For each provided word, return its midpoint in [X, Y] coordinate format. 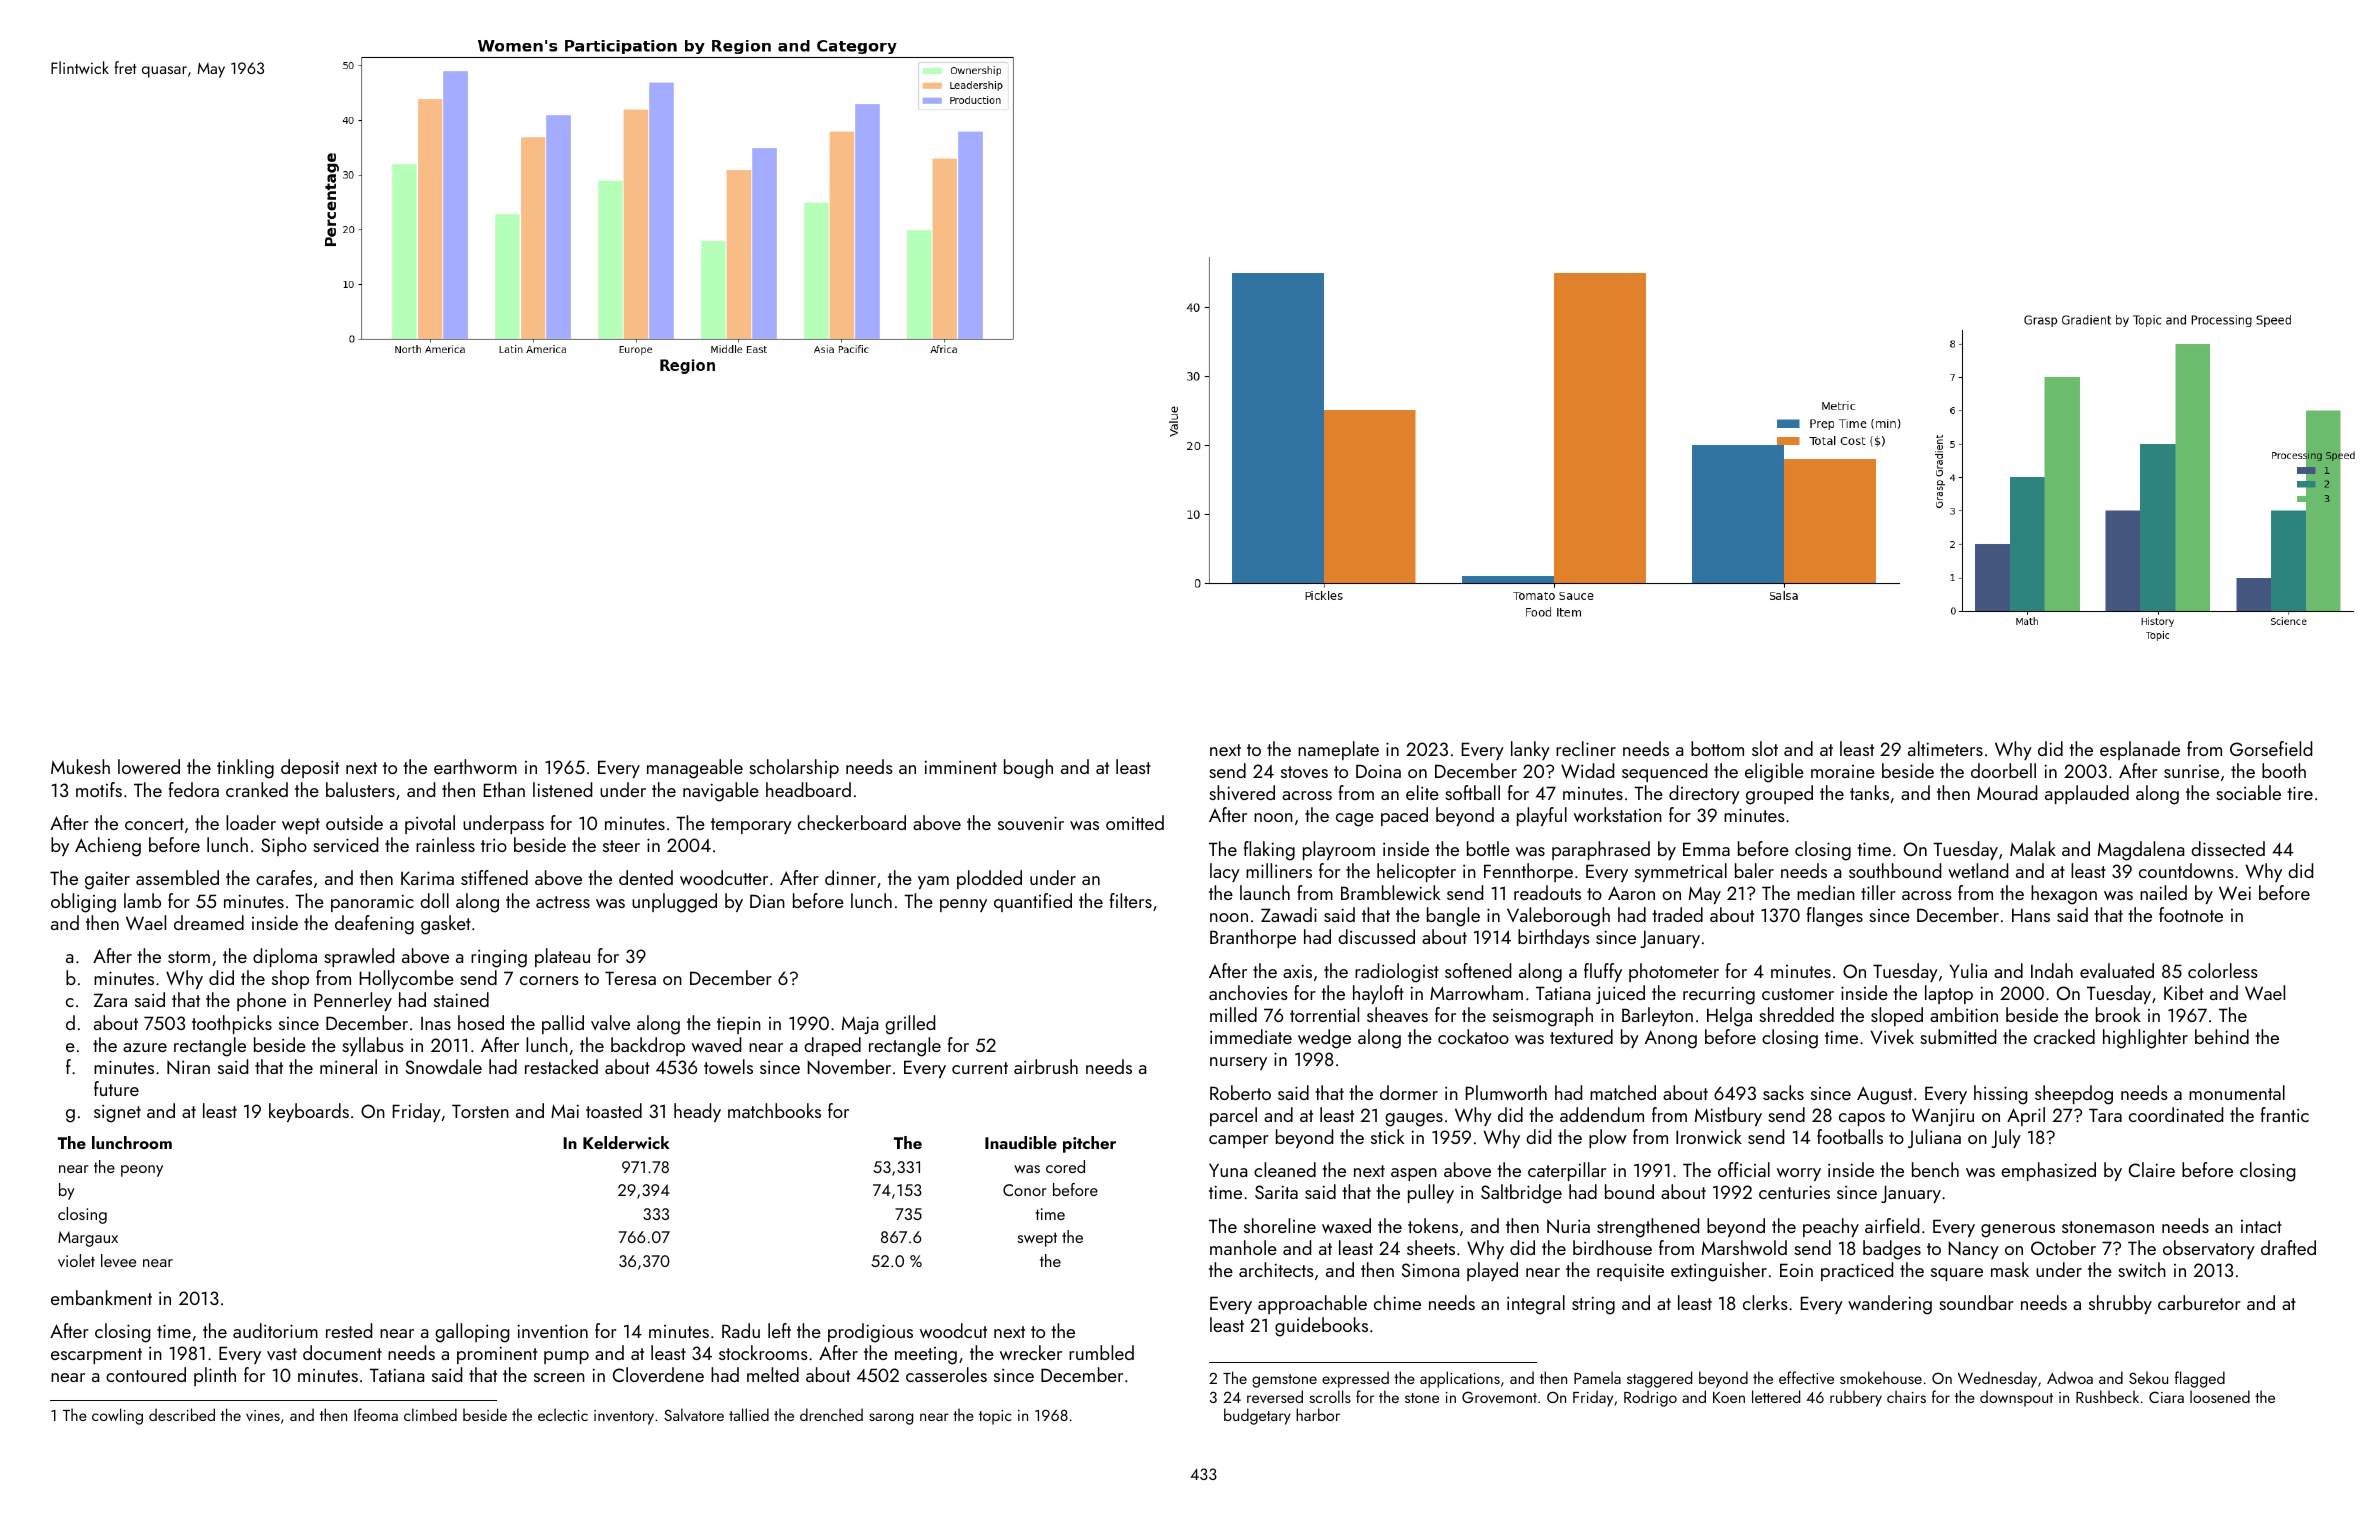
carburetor [2199, 1302]
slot [1765, 748]
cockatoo [1473, 1036]
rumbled [1101, 1352]
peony [142, 1171]
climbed [430, 1414]
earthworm [475, 766]
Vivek [1892, 1036]
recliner [1586, 748]
